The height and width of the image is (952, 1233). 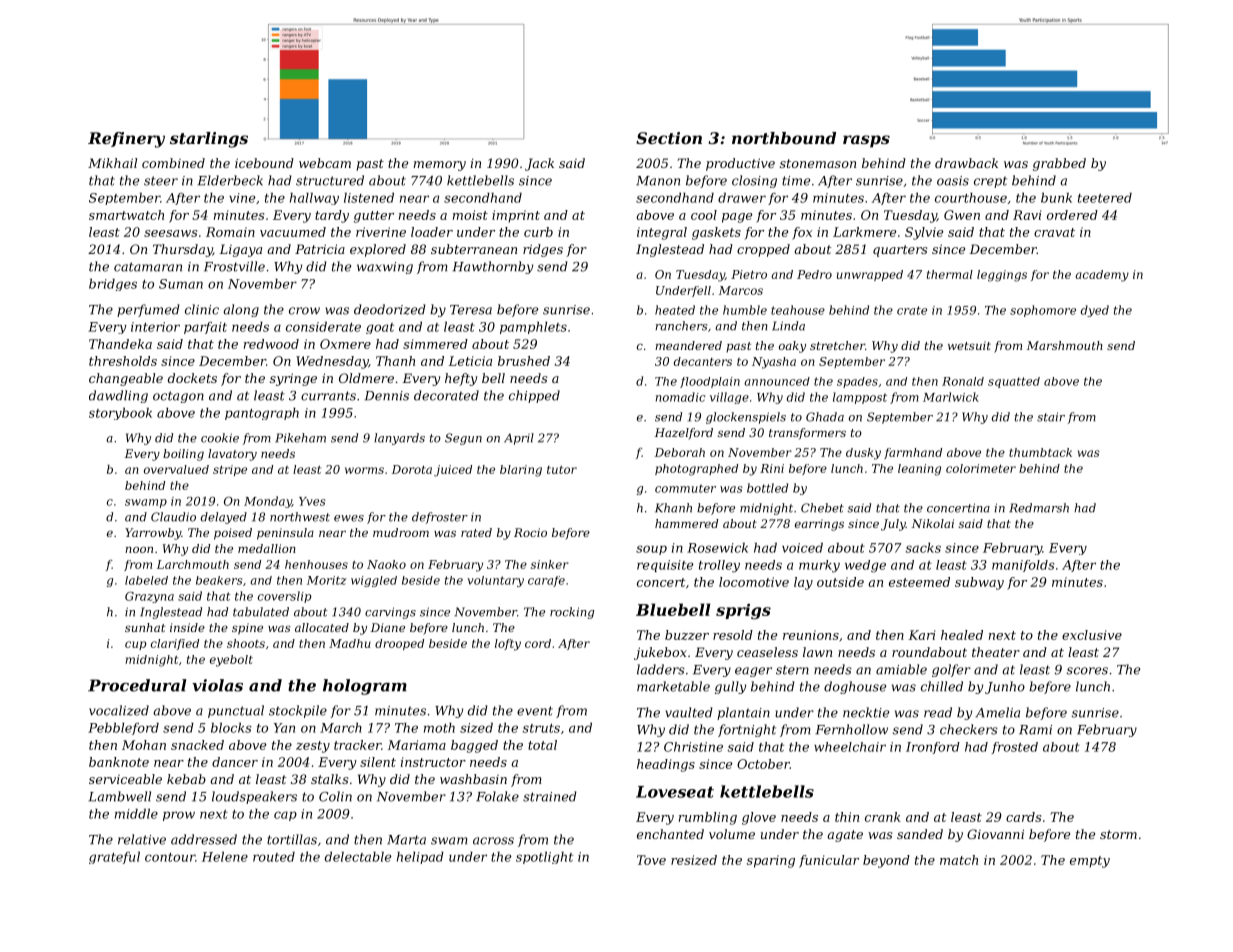 What do you see at coordinates (137, 685) in the image?
I see `Procedural` at bounding box center [137, 685].
